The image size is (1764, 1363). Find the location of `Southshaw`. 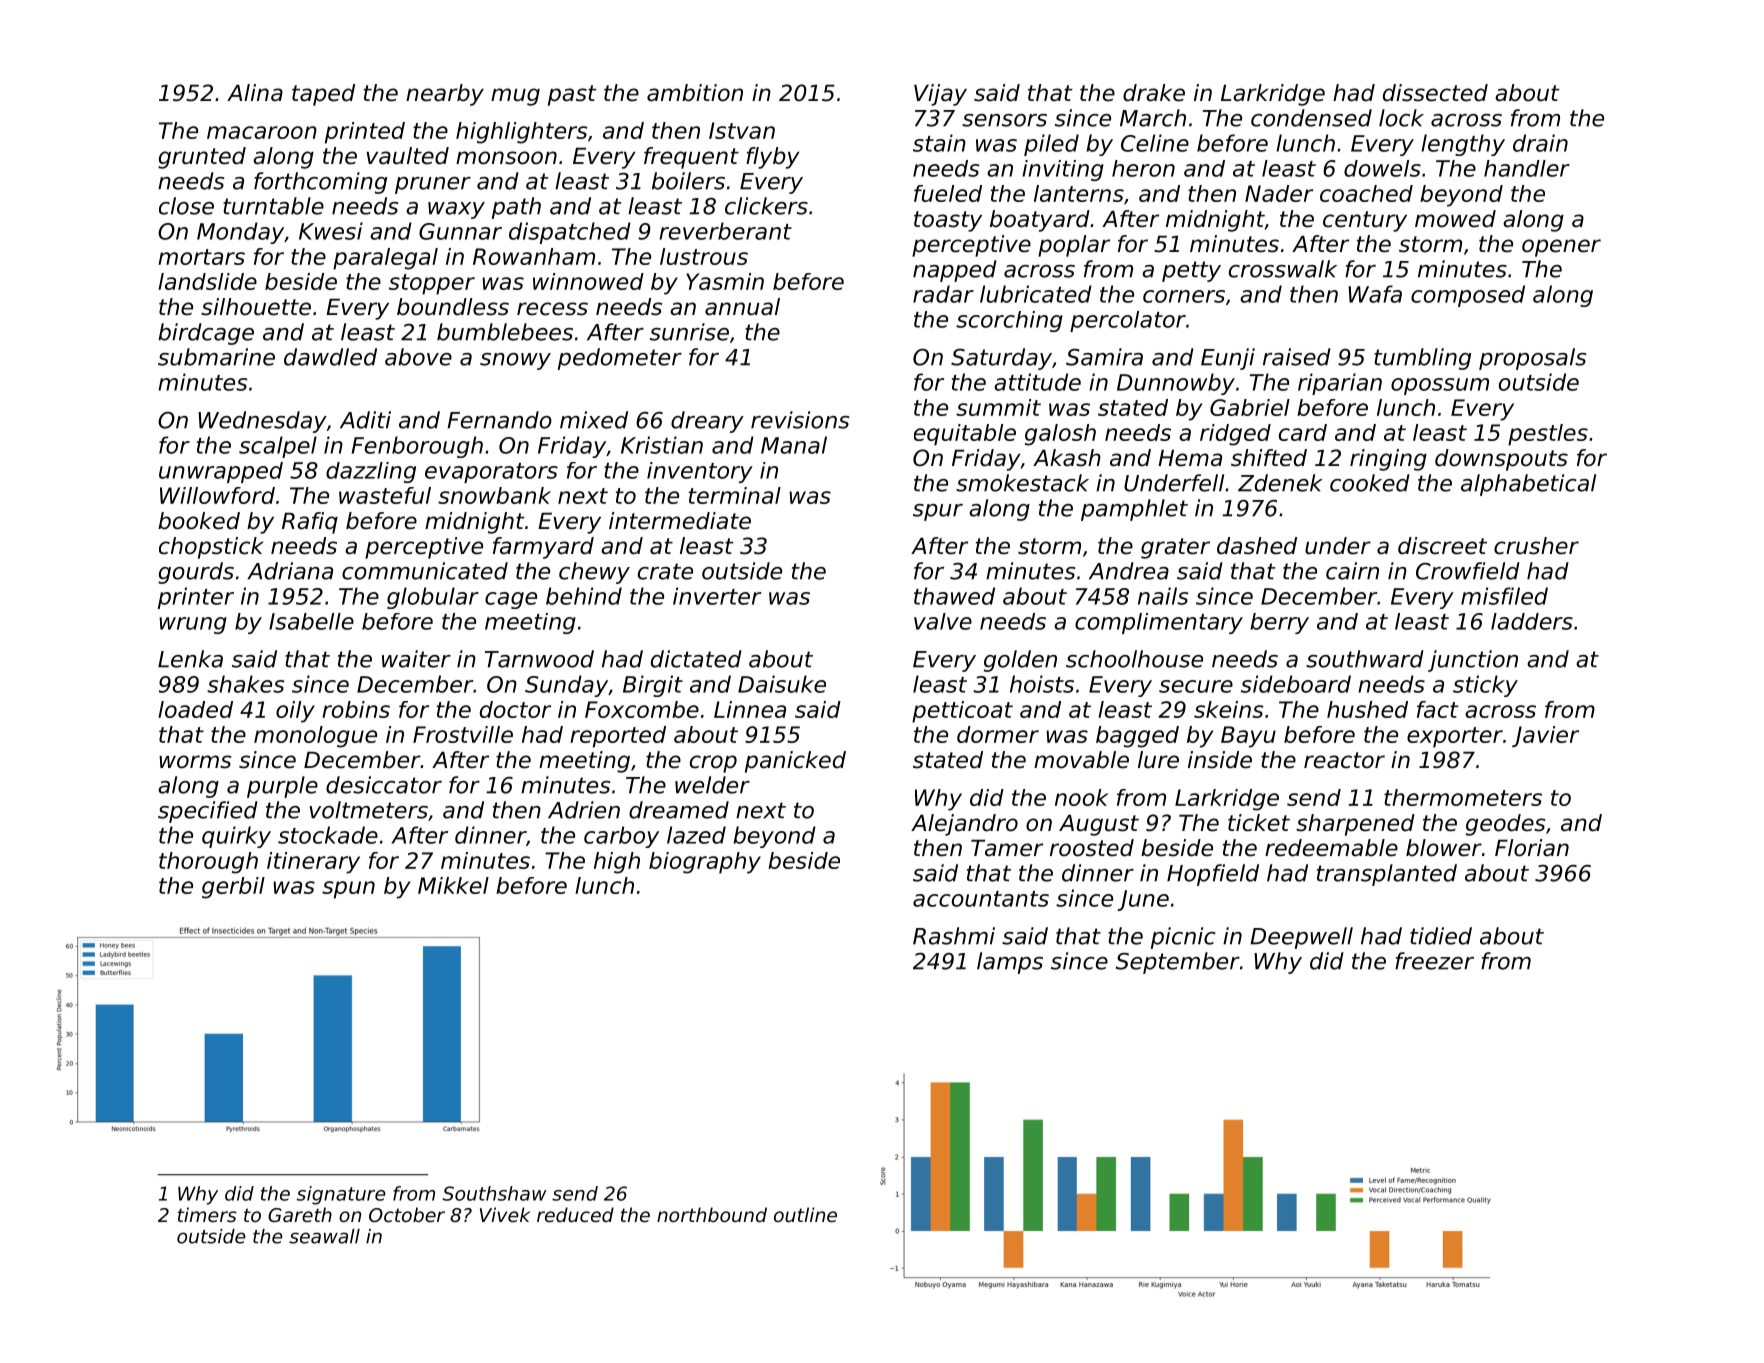

Southshaw is located at coordinates (494, 1193).
